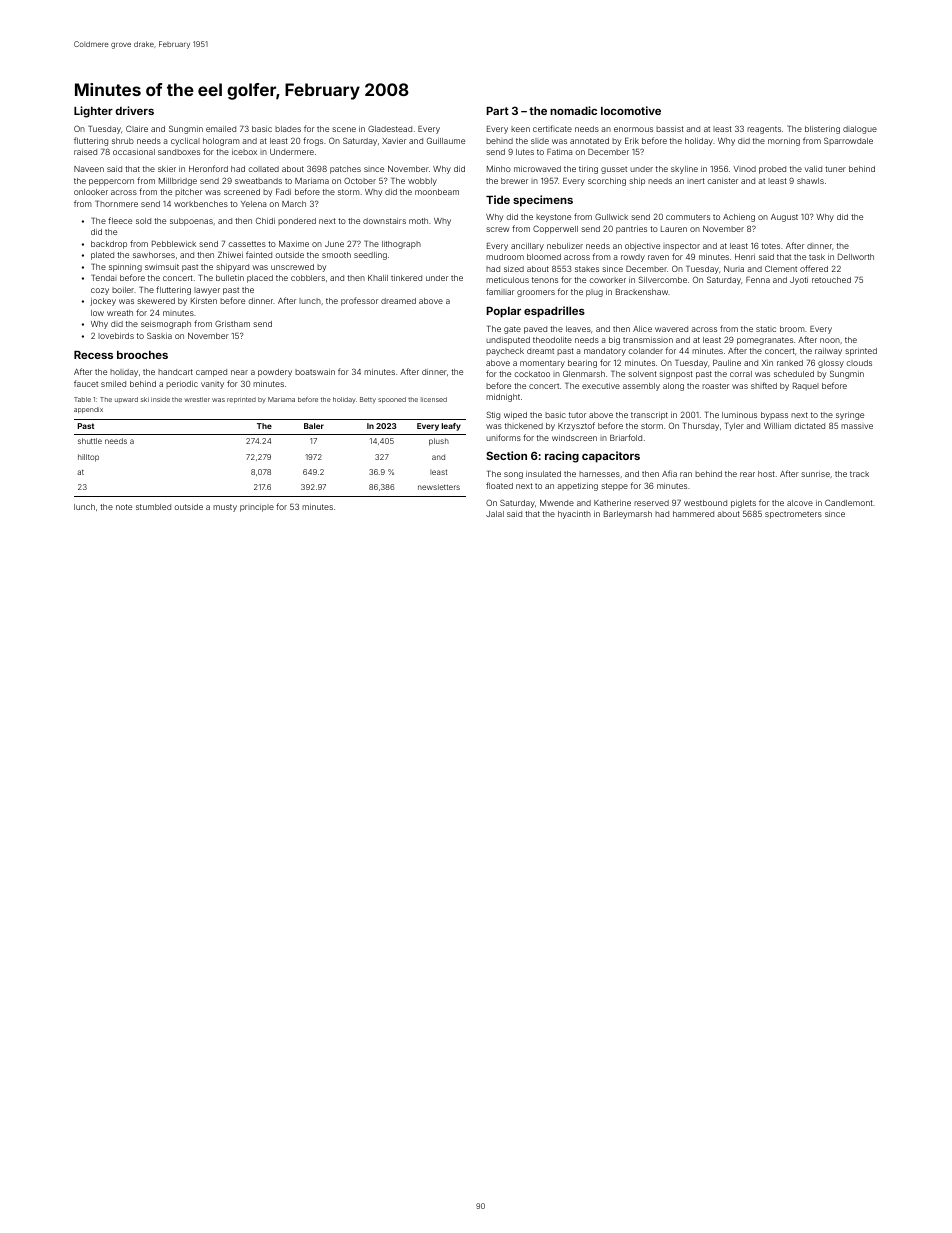 Image resolution: width=952 pixels, height=1233 pixels. What do you see at coordinates (232, 323) in the screenshot?
I see `Gristham` at bounding box center [232, 323].
